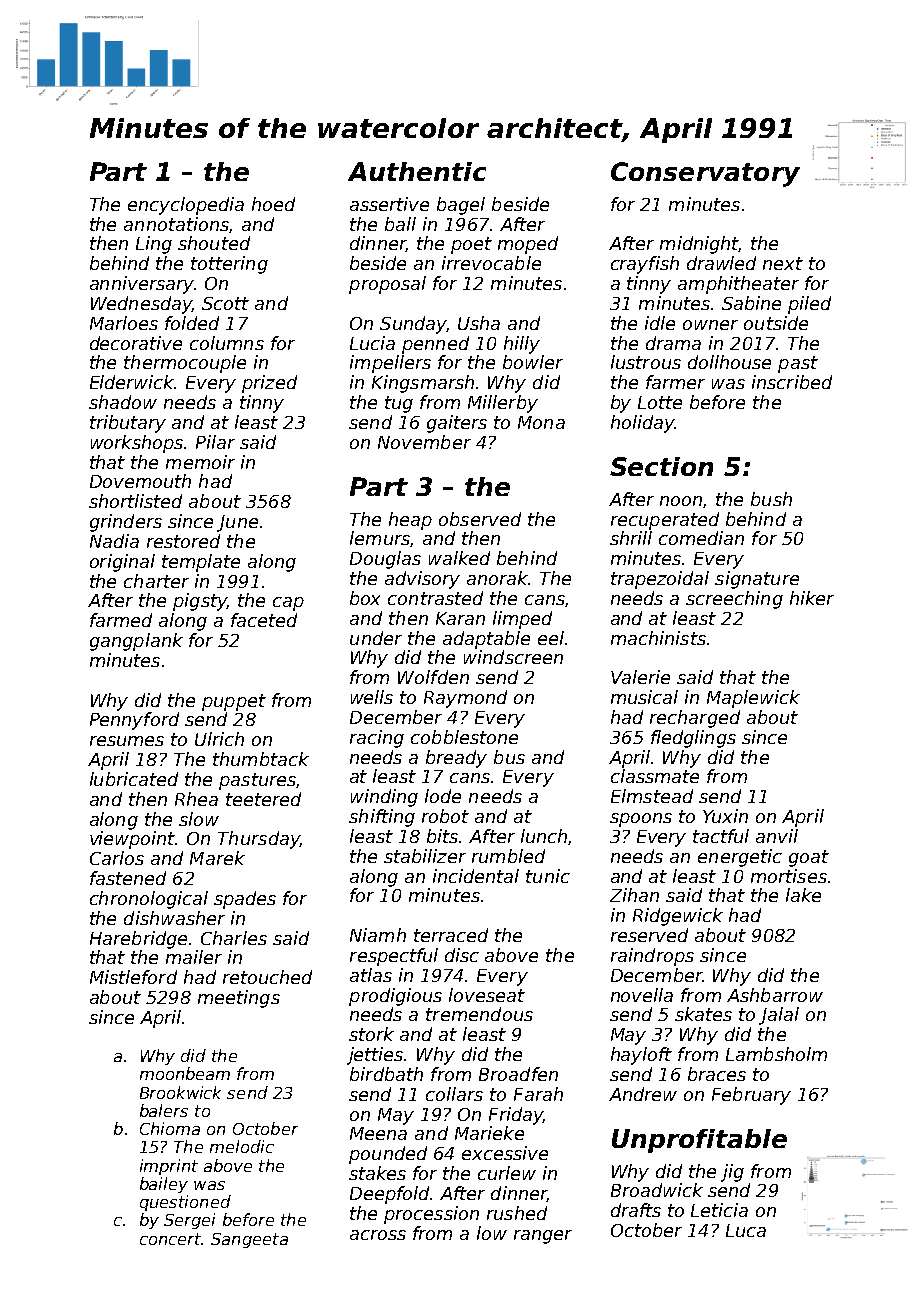 The height and width of the document is (1308, 924). Describe the element at coordinates (170, 1239) in the document. I see `concert` at that location.
